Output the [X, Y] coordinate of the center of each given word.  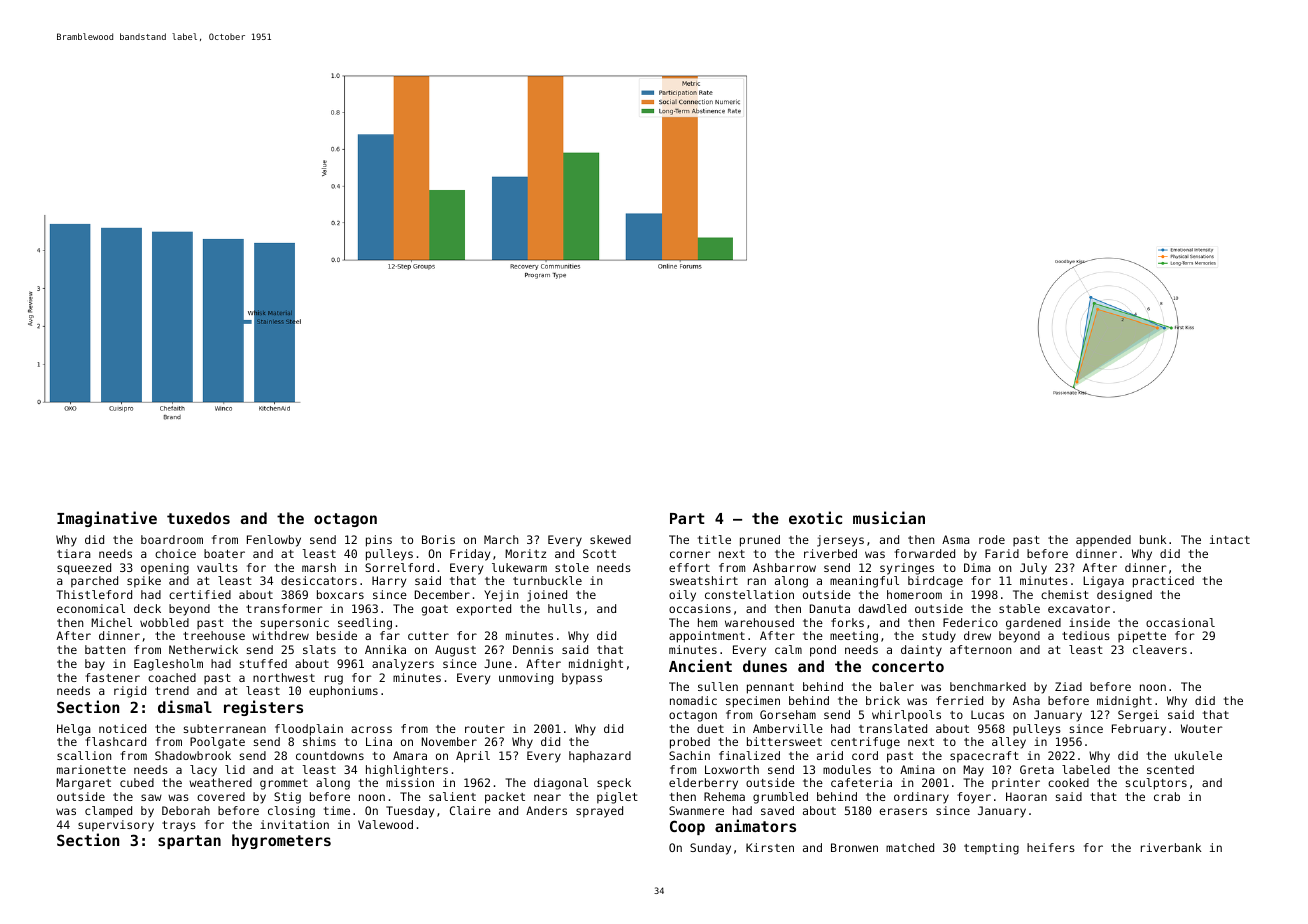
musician [889, 517]
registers [263, 708]
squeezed [84, 569]
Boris [438, 539]
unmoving [526, 679]
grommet [284, 784]
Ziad [1068, 686]
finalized [749, 755]
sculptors [1156, 784]
